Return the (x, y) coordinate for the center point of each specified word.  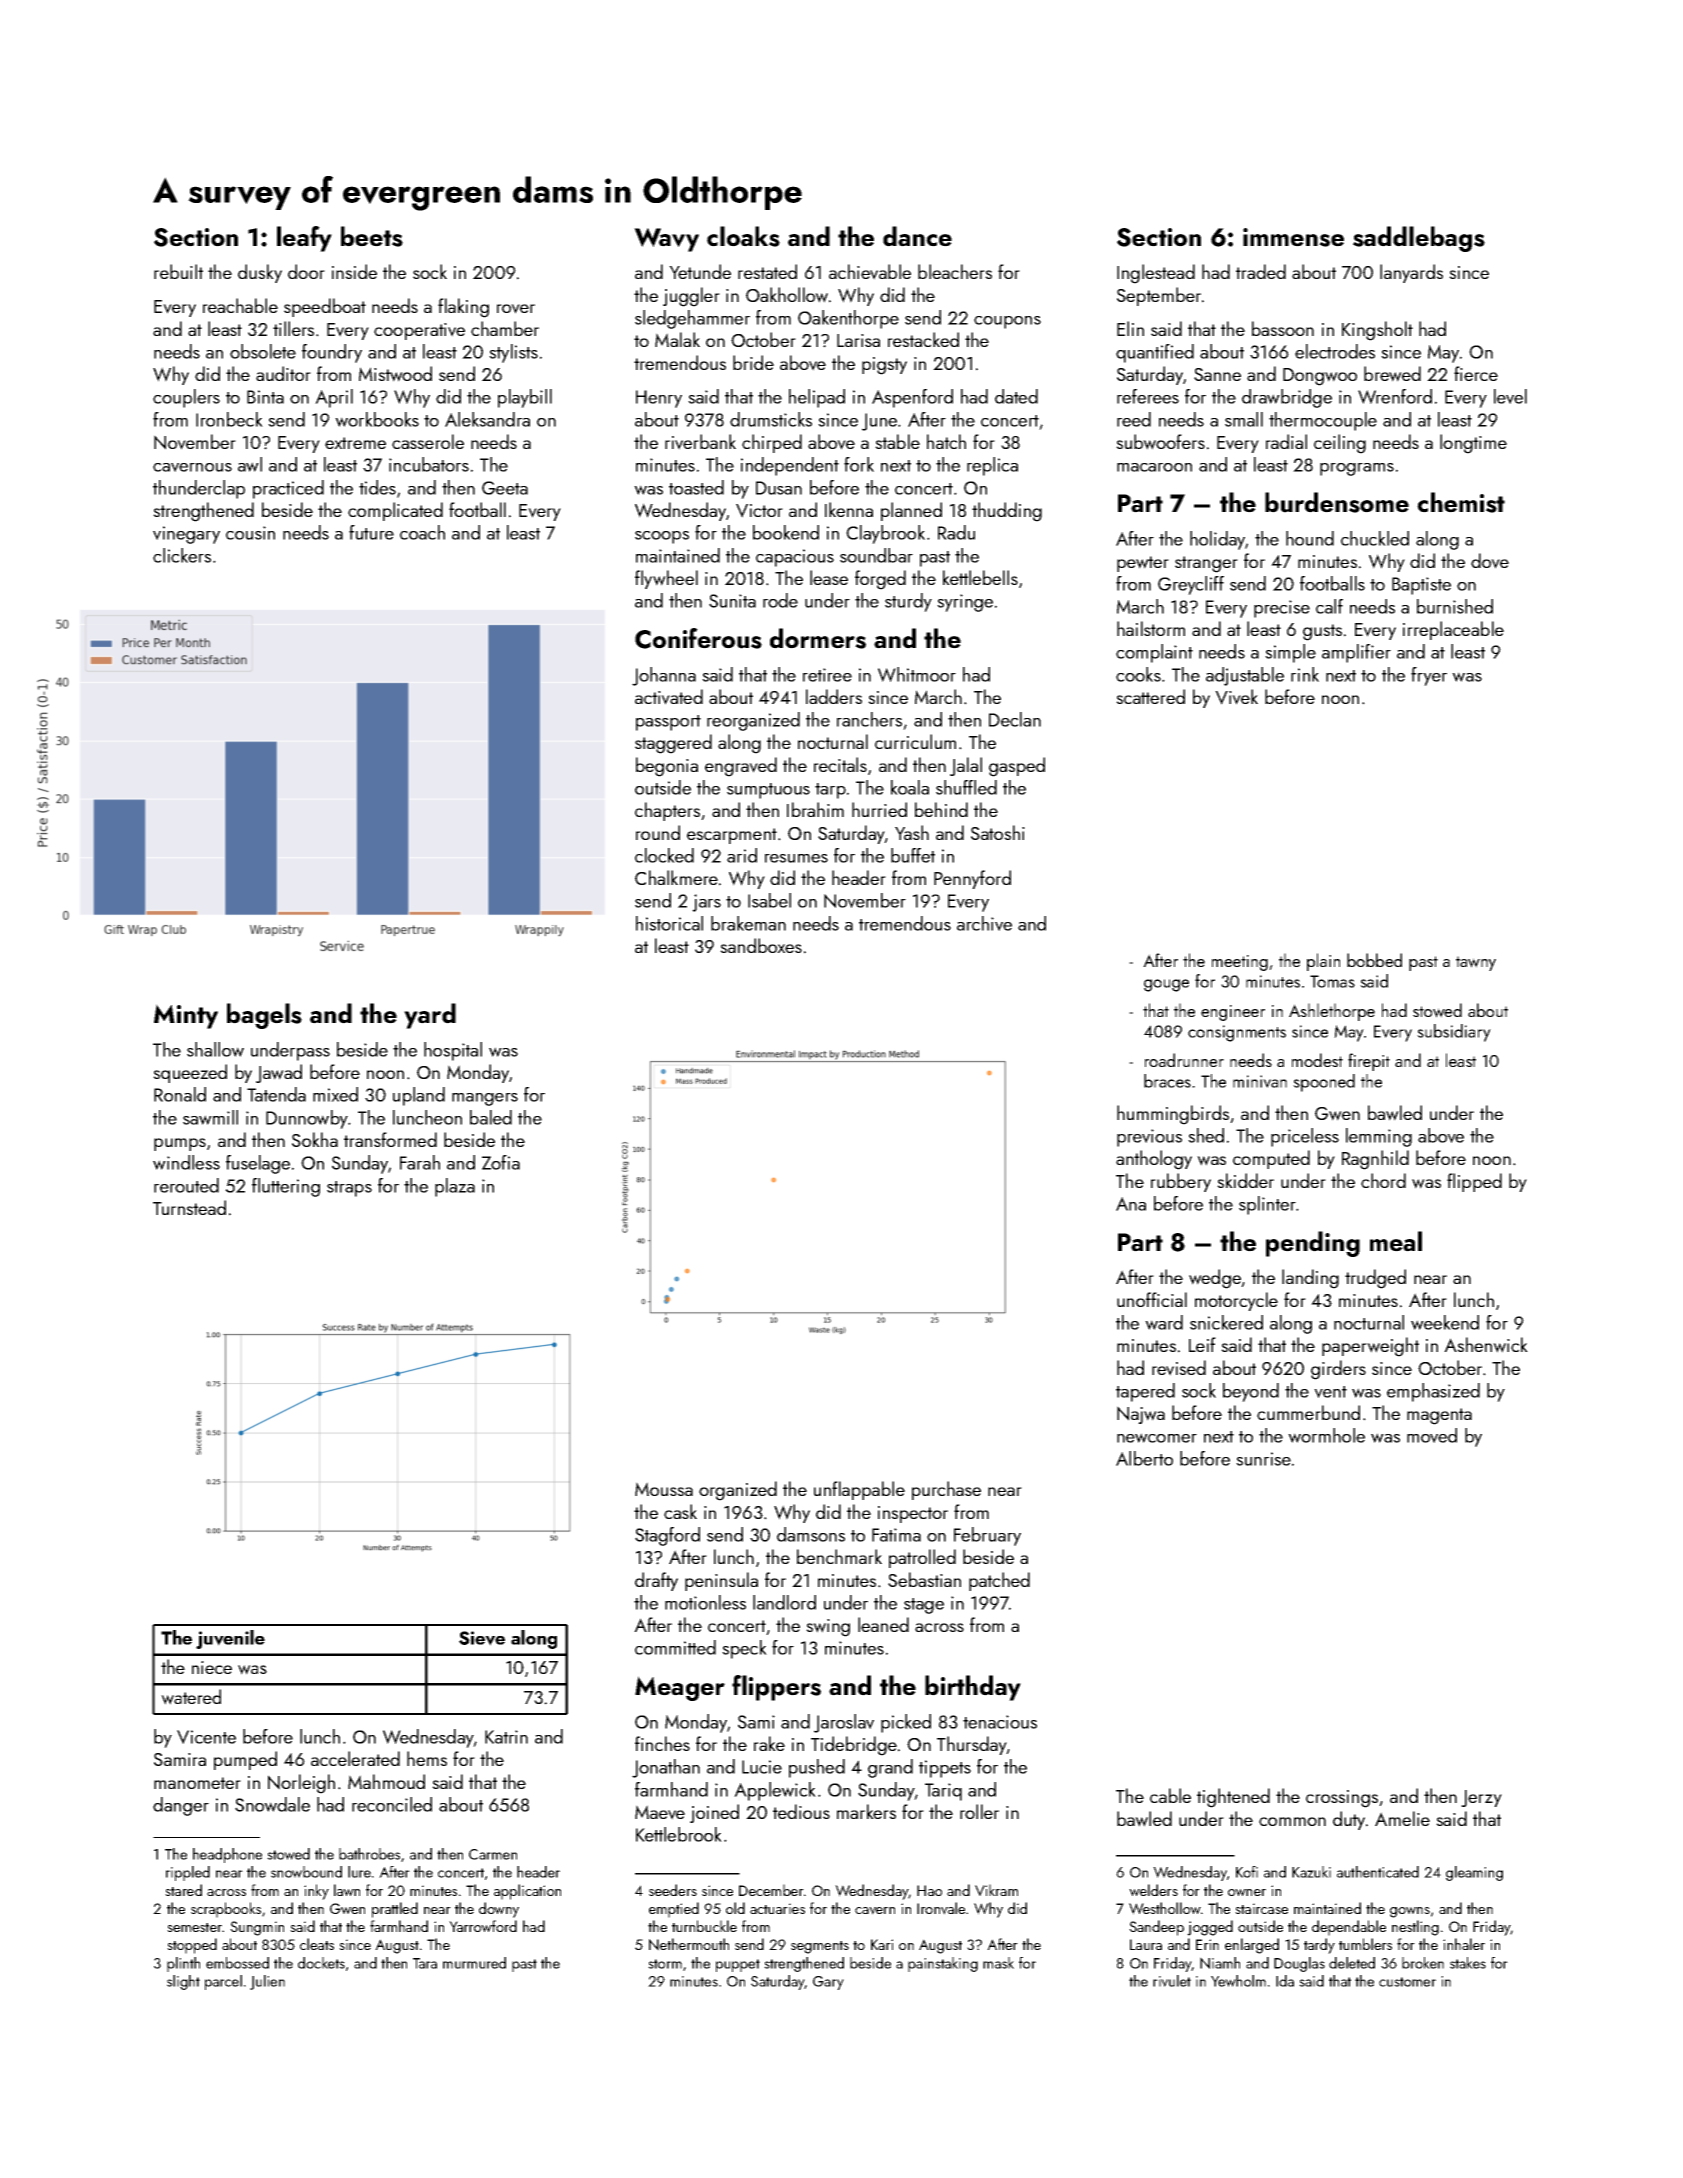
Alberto (1144, 1458)
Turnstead (189, 1207)
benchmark (839, 1556)
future (371, 532)
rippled (188, 1873)
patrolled (922, 1558)
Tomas (1332, 981)
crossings (1342, 1799)
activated (669, 697)
